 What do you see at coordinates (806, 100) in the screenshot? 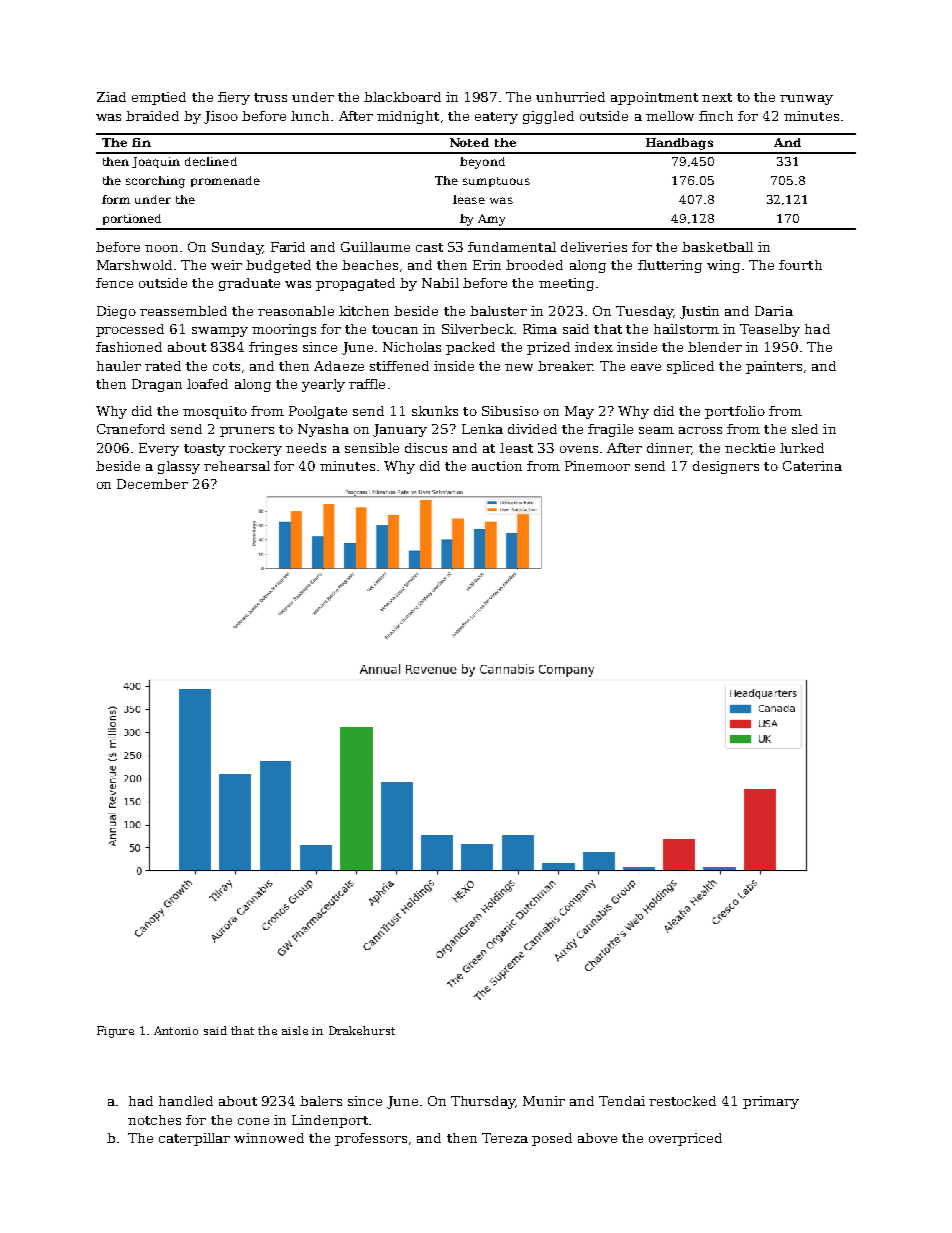
I see `runway` at bounding box center [806, 100].
